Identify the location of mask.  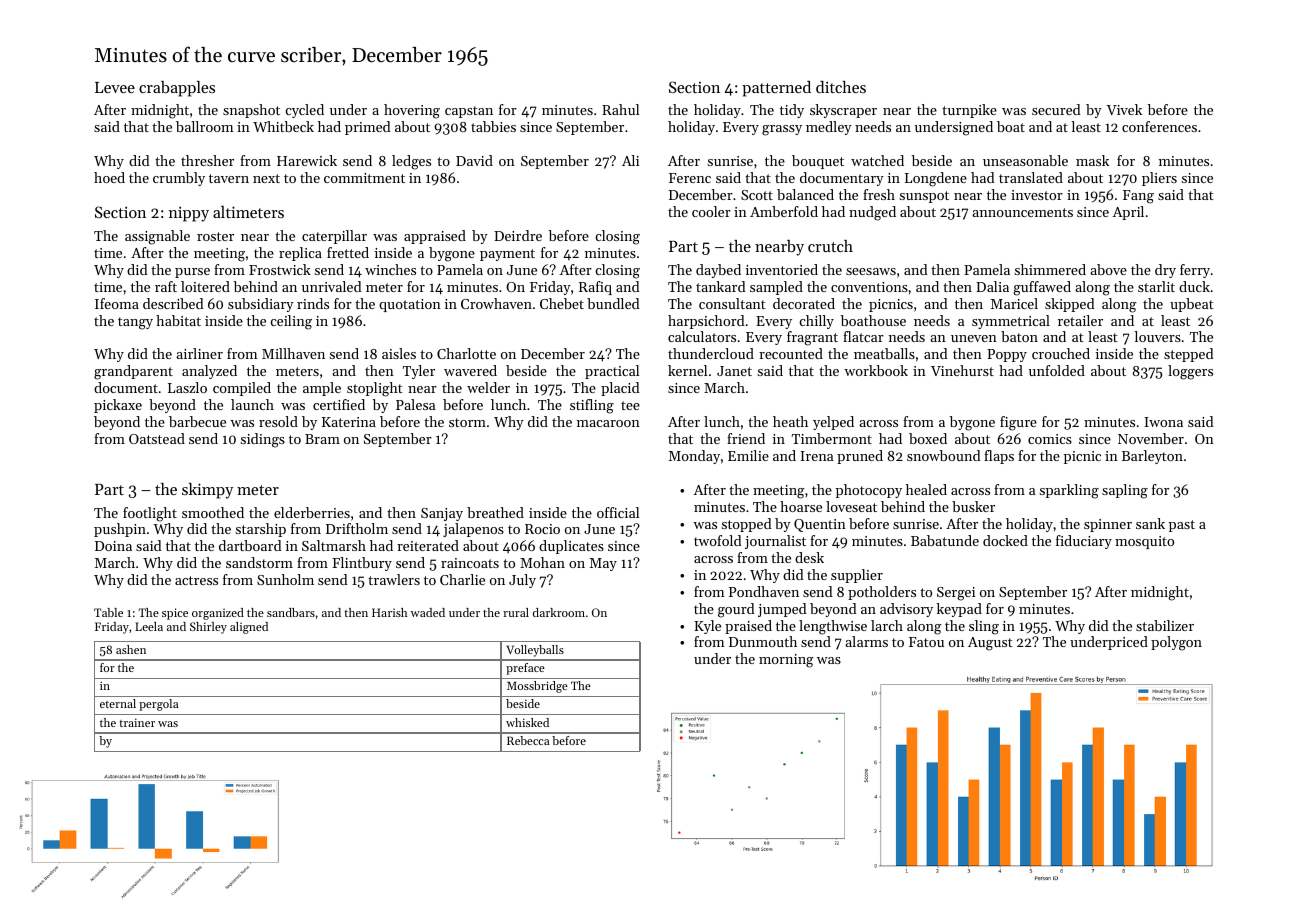
(1092, 160).
